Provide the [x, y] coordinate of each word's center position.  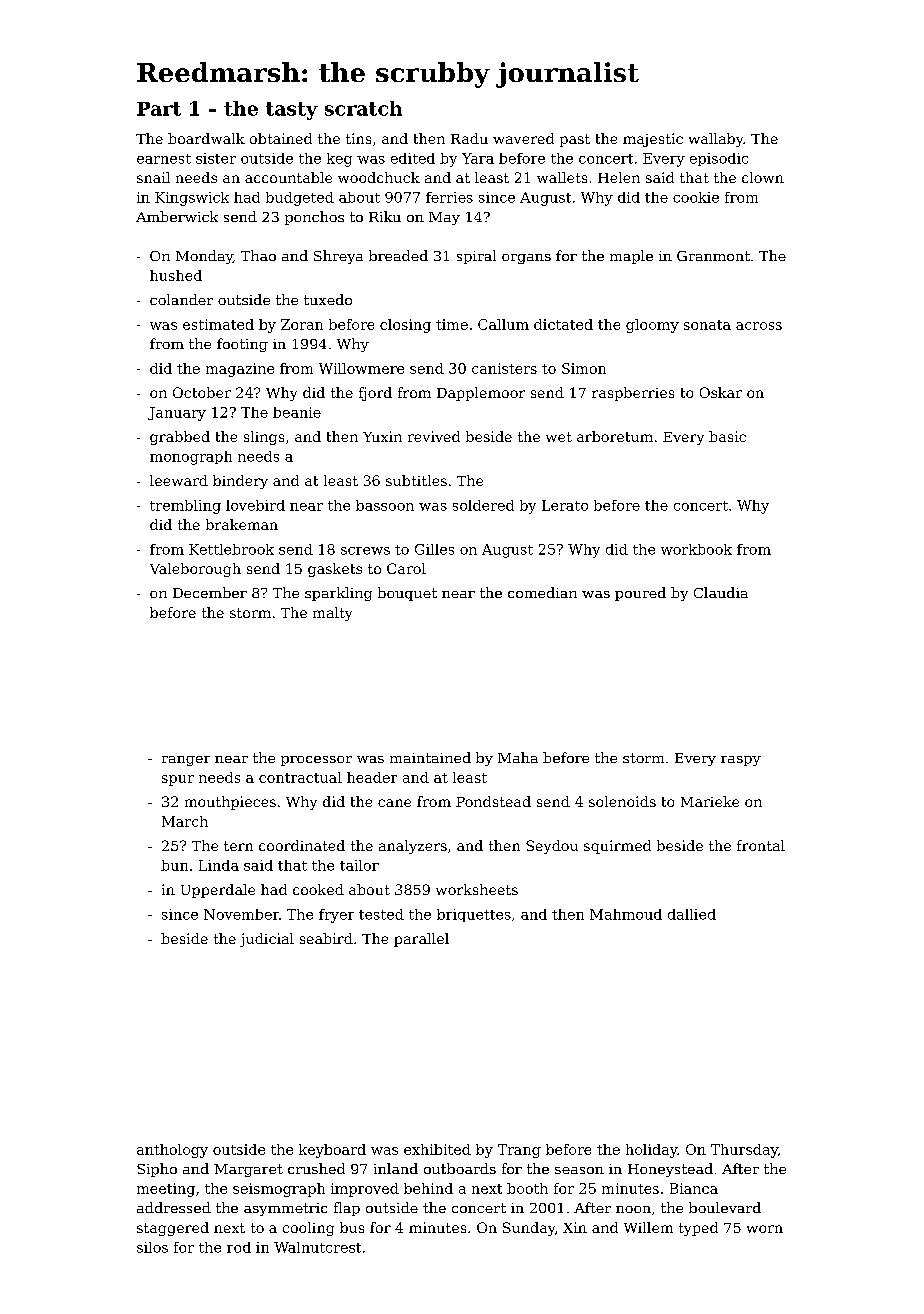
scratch [363, 108]
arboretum [615, 436]
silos [152, 1247]
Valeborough [195, 570]
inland [396, 1168]
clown [763, 177]
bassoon [385, 505]
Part [159, 109]
